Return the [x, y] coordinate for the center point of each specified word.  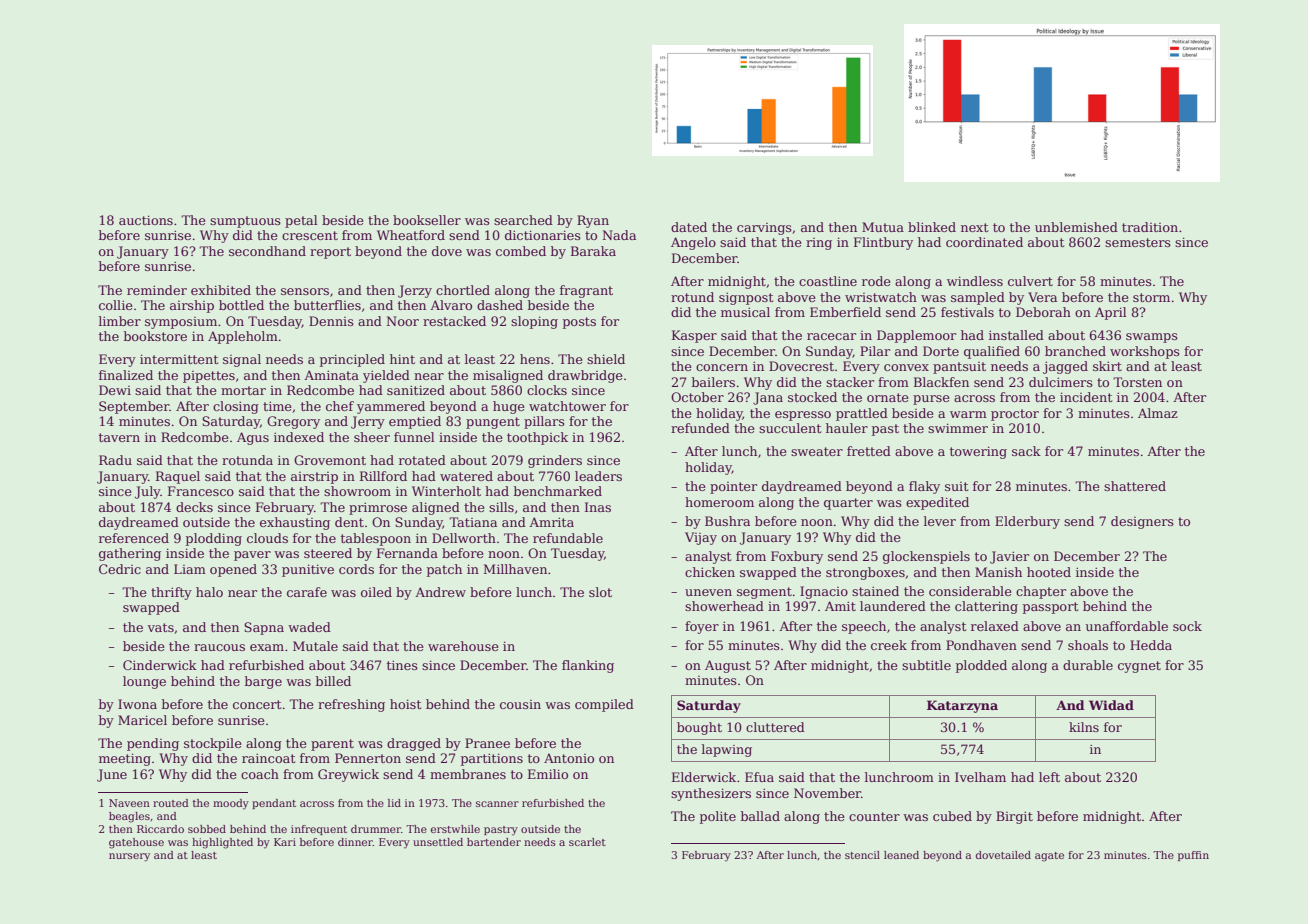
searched [523, 220]
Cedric [120, 569]
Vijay [701, 538]
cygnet [1139, 667]
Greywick [348, 775]
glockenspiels [926, 557]
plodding [214, 539]
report [330, 253]
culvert [1030, 281]
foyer [702, 627]
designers [1142, 522]
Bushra [727, 521]
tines [402, 665]
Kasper [694, 336]
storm [1151, 297]
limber [120, 321]
